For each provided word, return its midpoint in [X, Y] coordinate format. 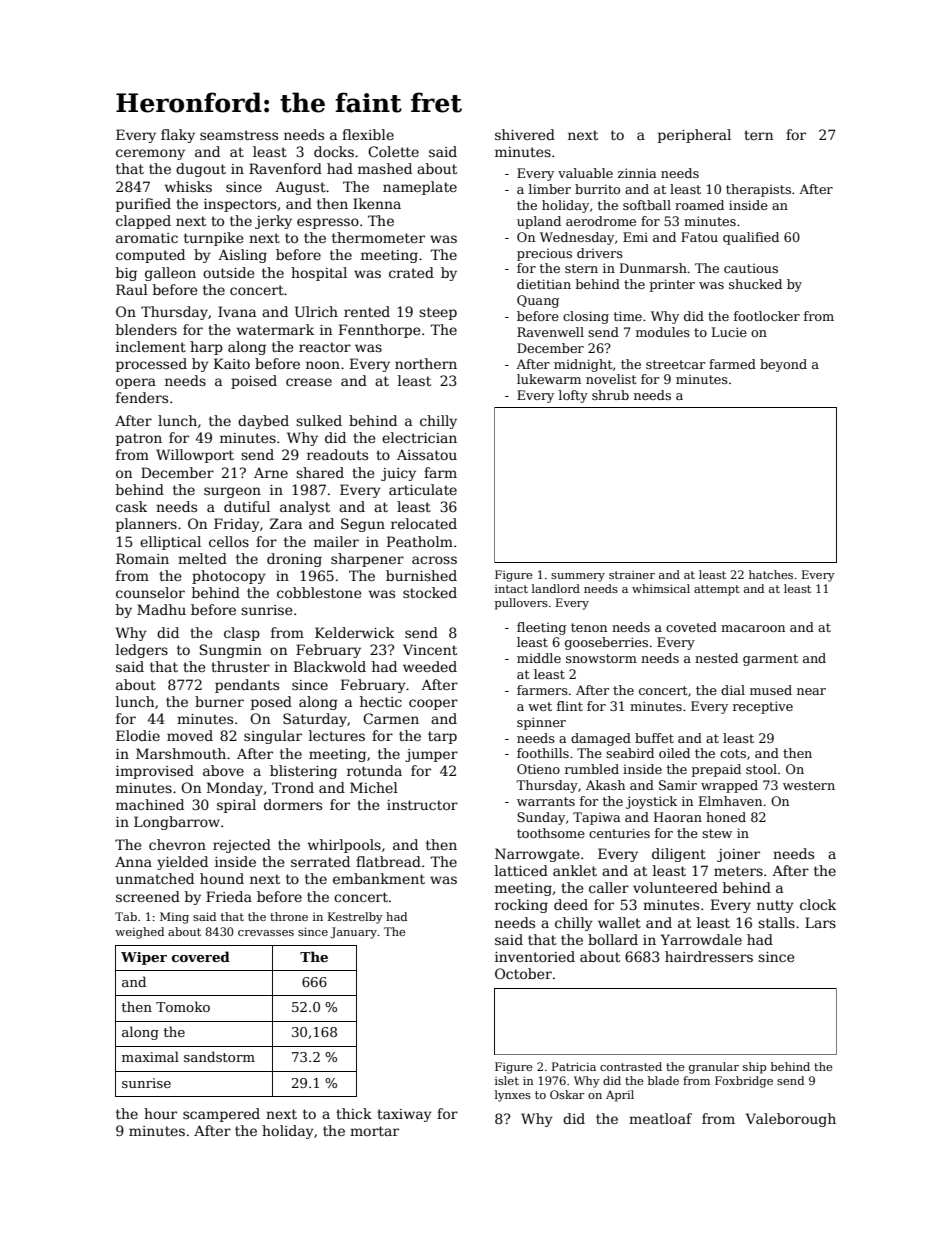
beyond [783, 365]
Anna [133, 861]
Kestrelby [355, 918]
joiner [738, 855]
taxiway [404, 1115]
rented [367, 311]
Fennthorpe [380, 331]
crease [309, 382]
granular [714, 1068]
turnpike [214, 239]
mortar [374, 1131]
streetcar [675, 364]
